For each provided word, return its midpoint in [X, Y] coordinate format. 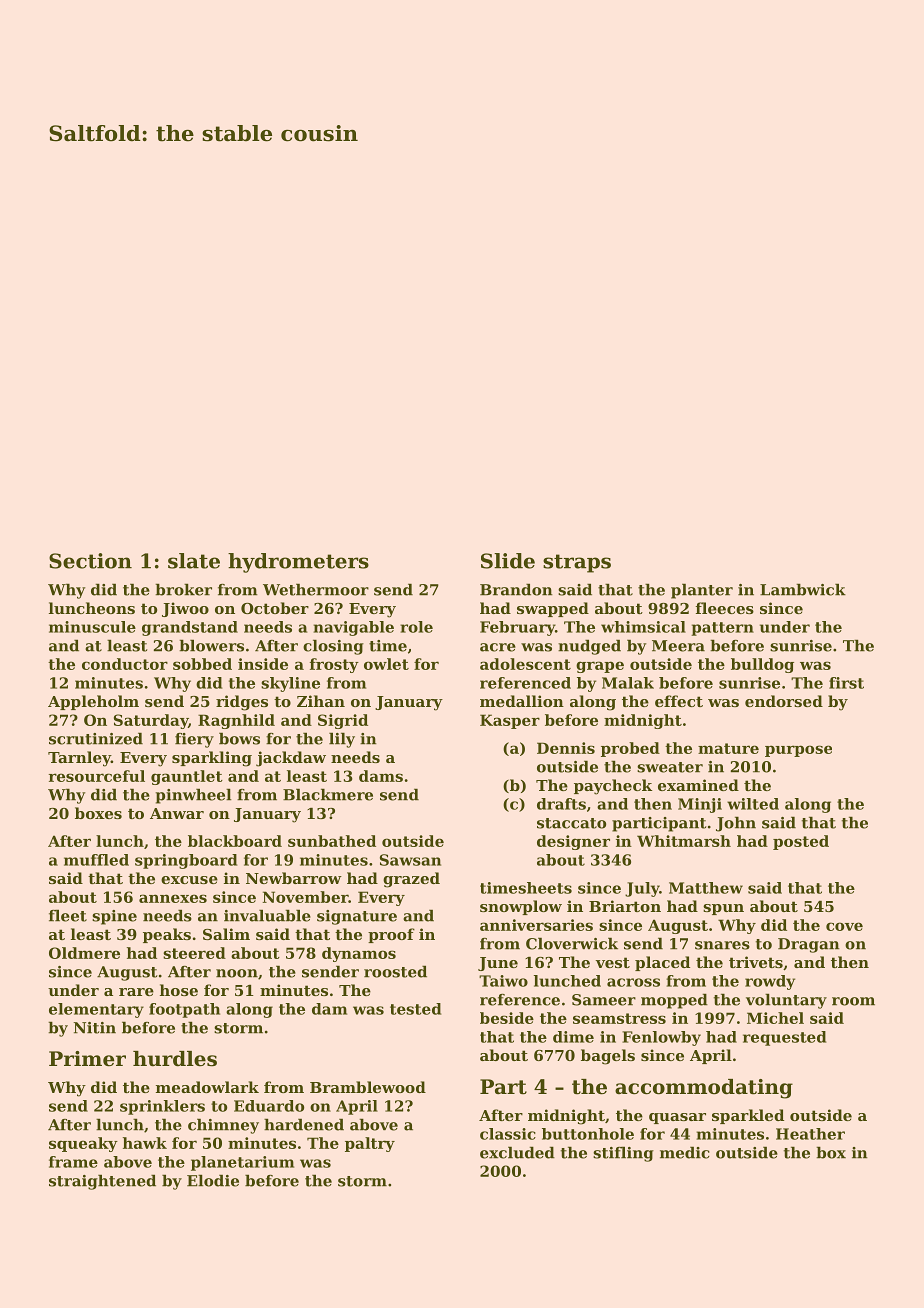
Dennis [566, 748]
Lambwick [803, 589]
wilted [753, 804]
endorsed [784, 701]
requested [784, 1038]
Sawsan [410, 860]
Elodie [213, 1180]
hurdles [175, 1059]
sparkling [212, 759]
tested [415, 1009]
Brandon [516, 589]
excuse [189, 880]
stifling [623, 1154]
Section [90, 561]
